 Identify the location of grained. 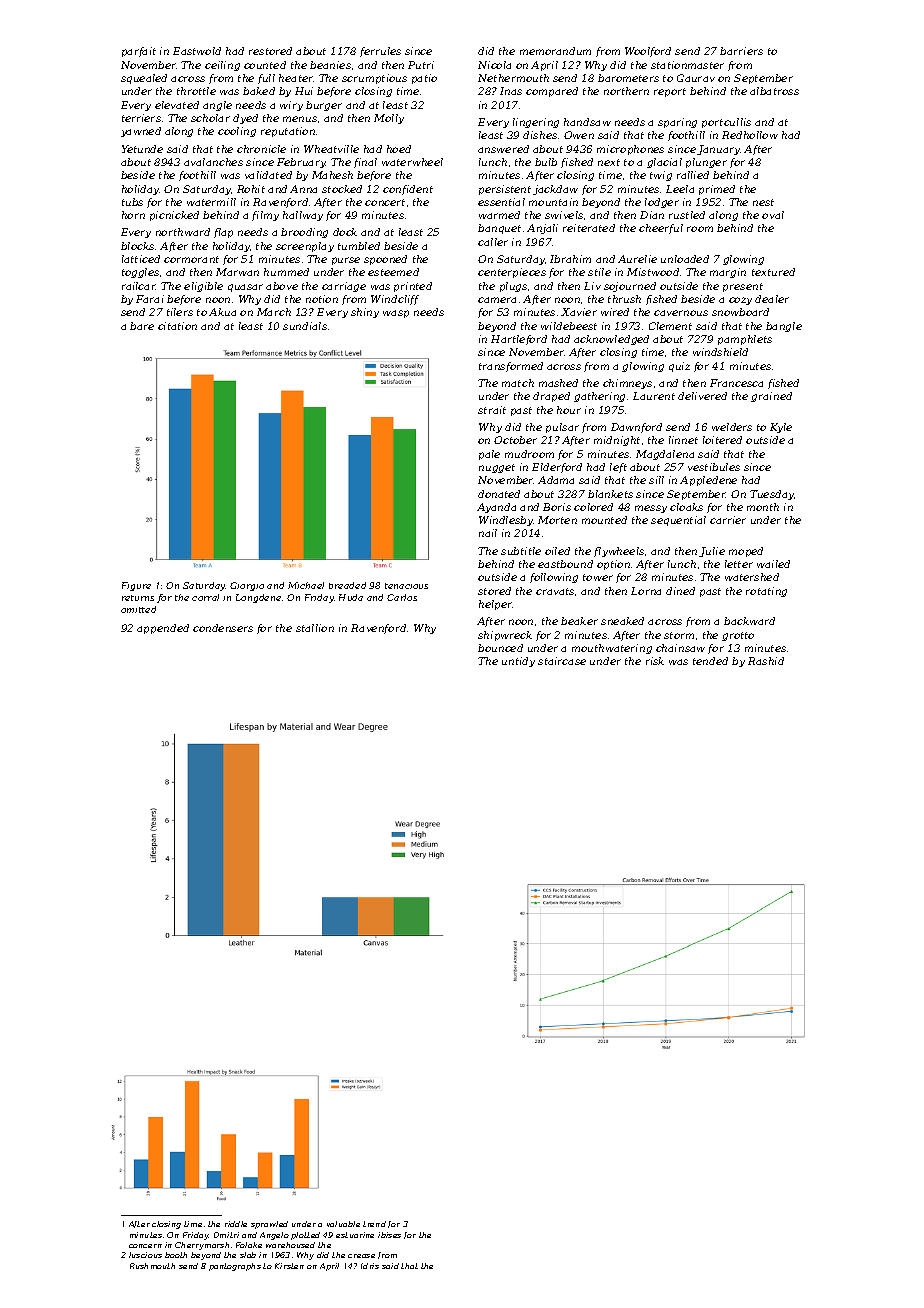
(771, 397).
